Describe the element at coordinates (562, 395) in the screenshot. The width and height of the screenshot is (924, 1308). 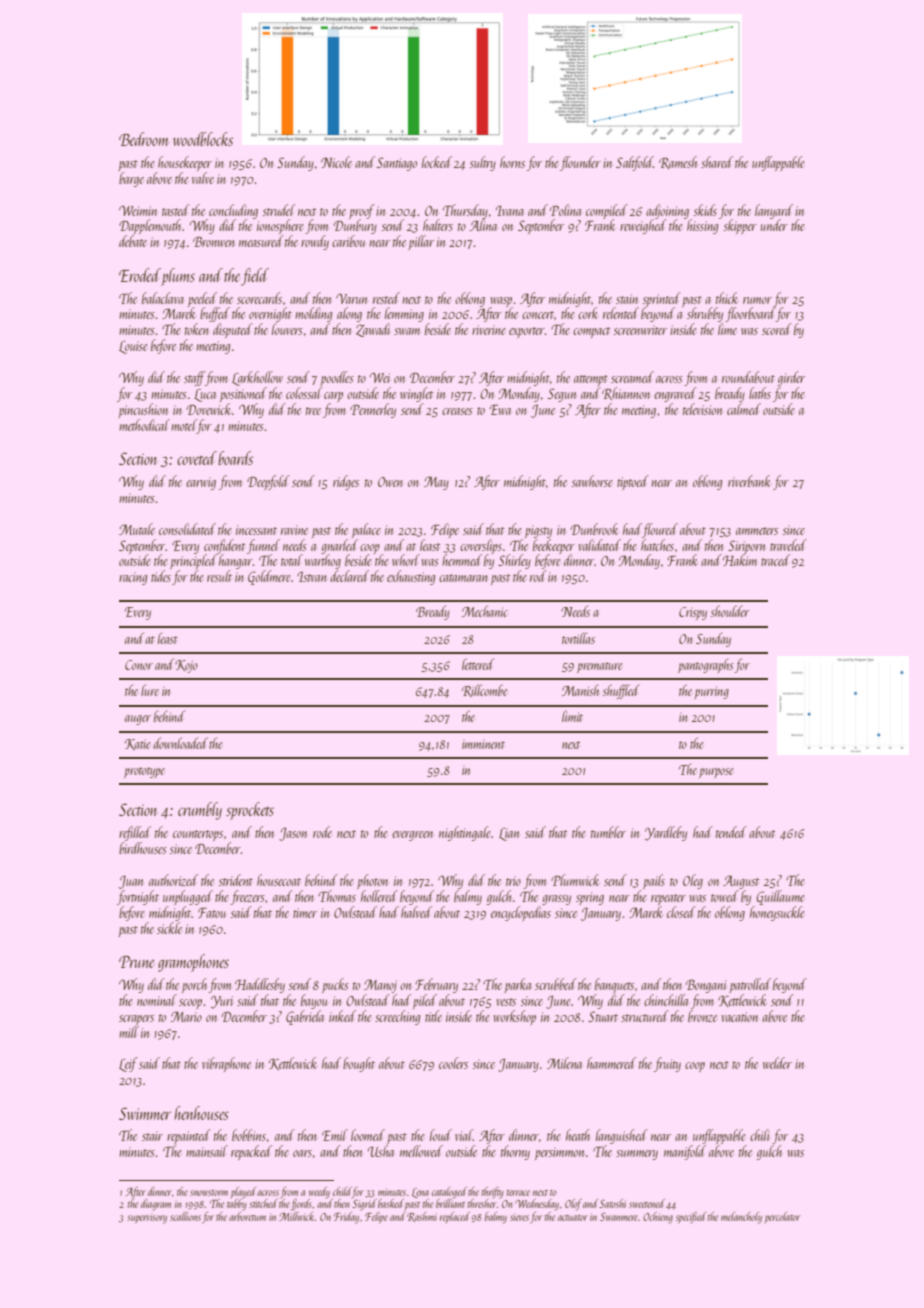
I see `Segun` at that location.
